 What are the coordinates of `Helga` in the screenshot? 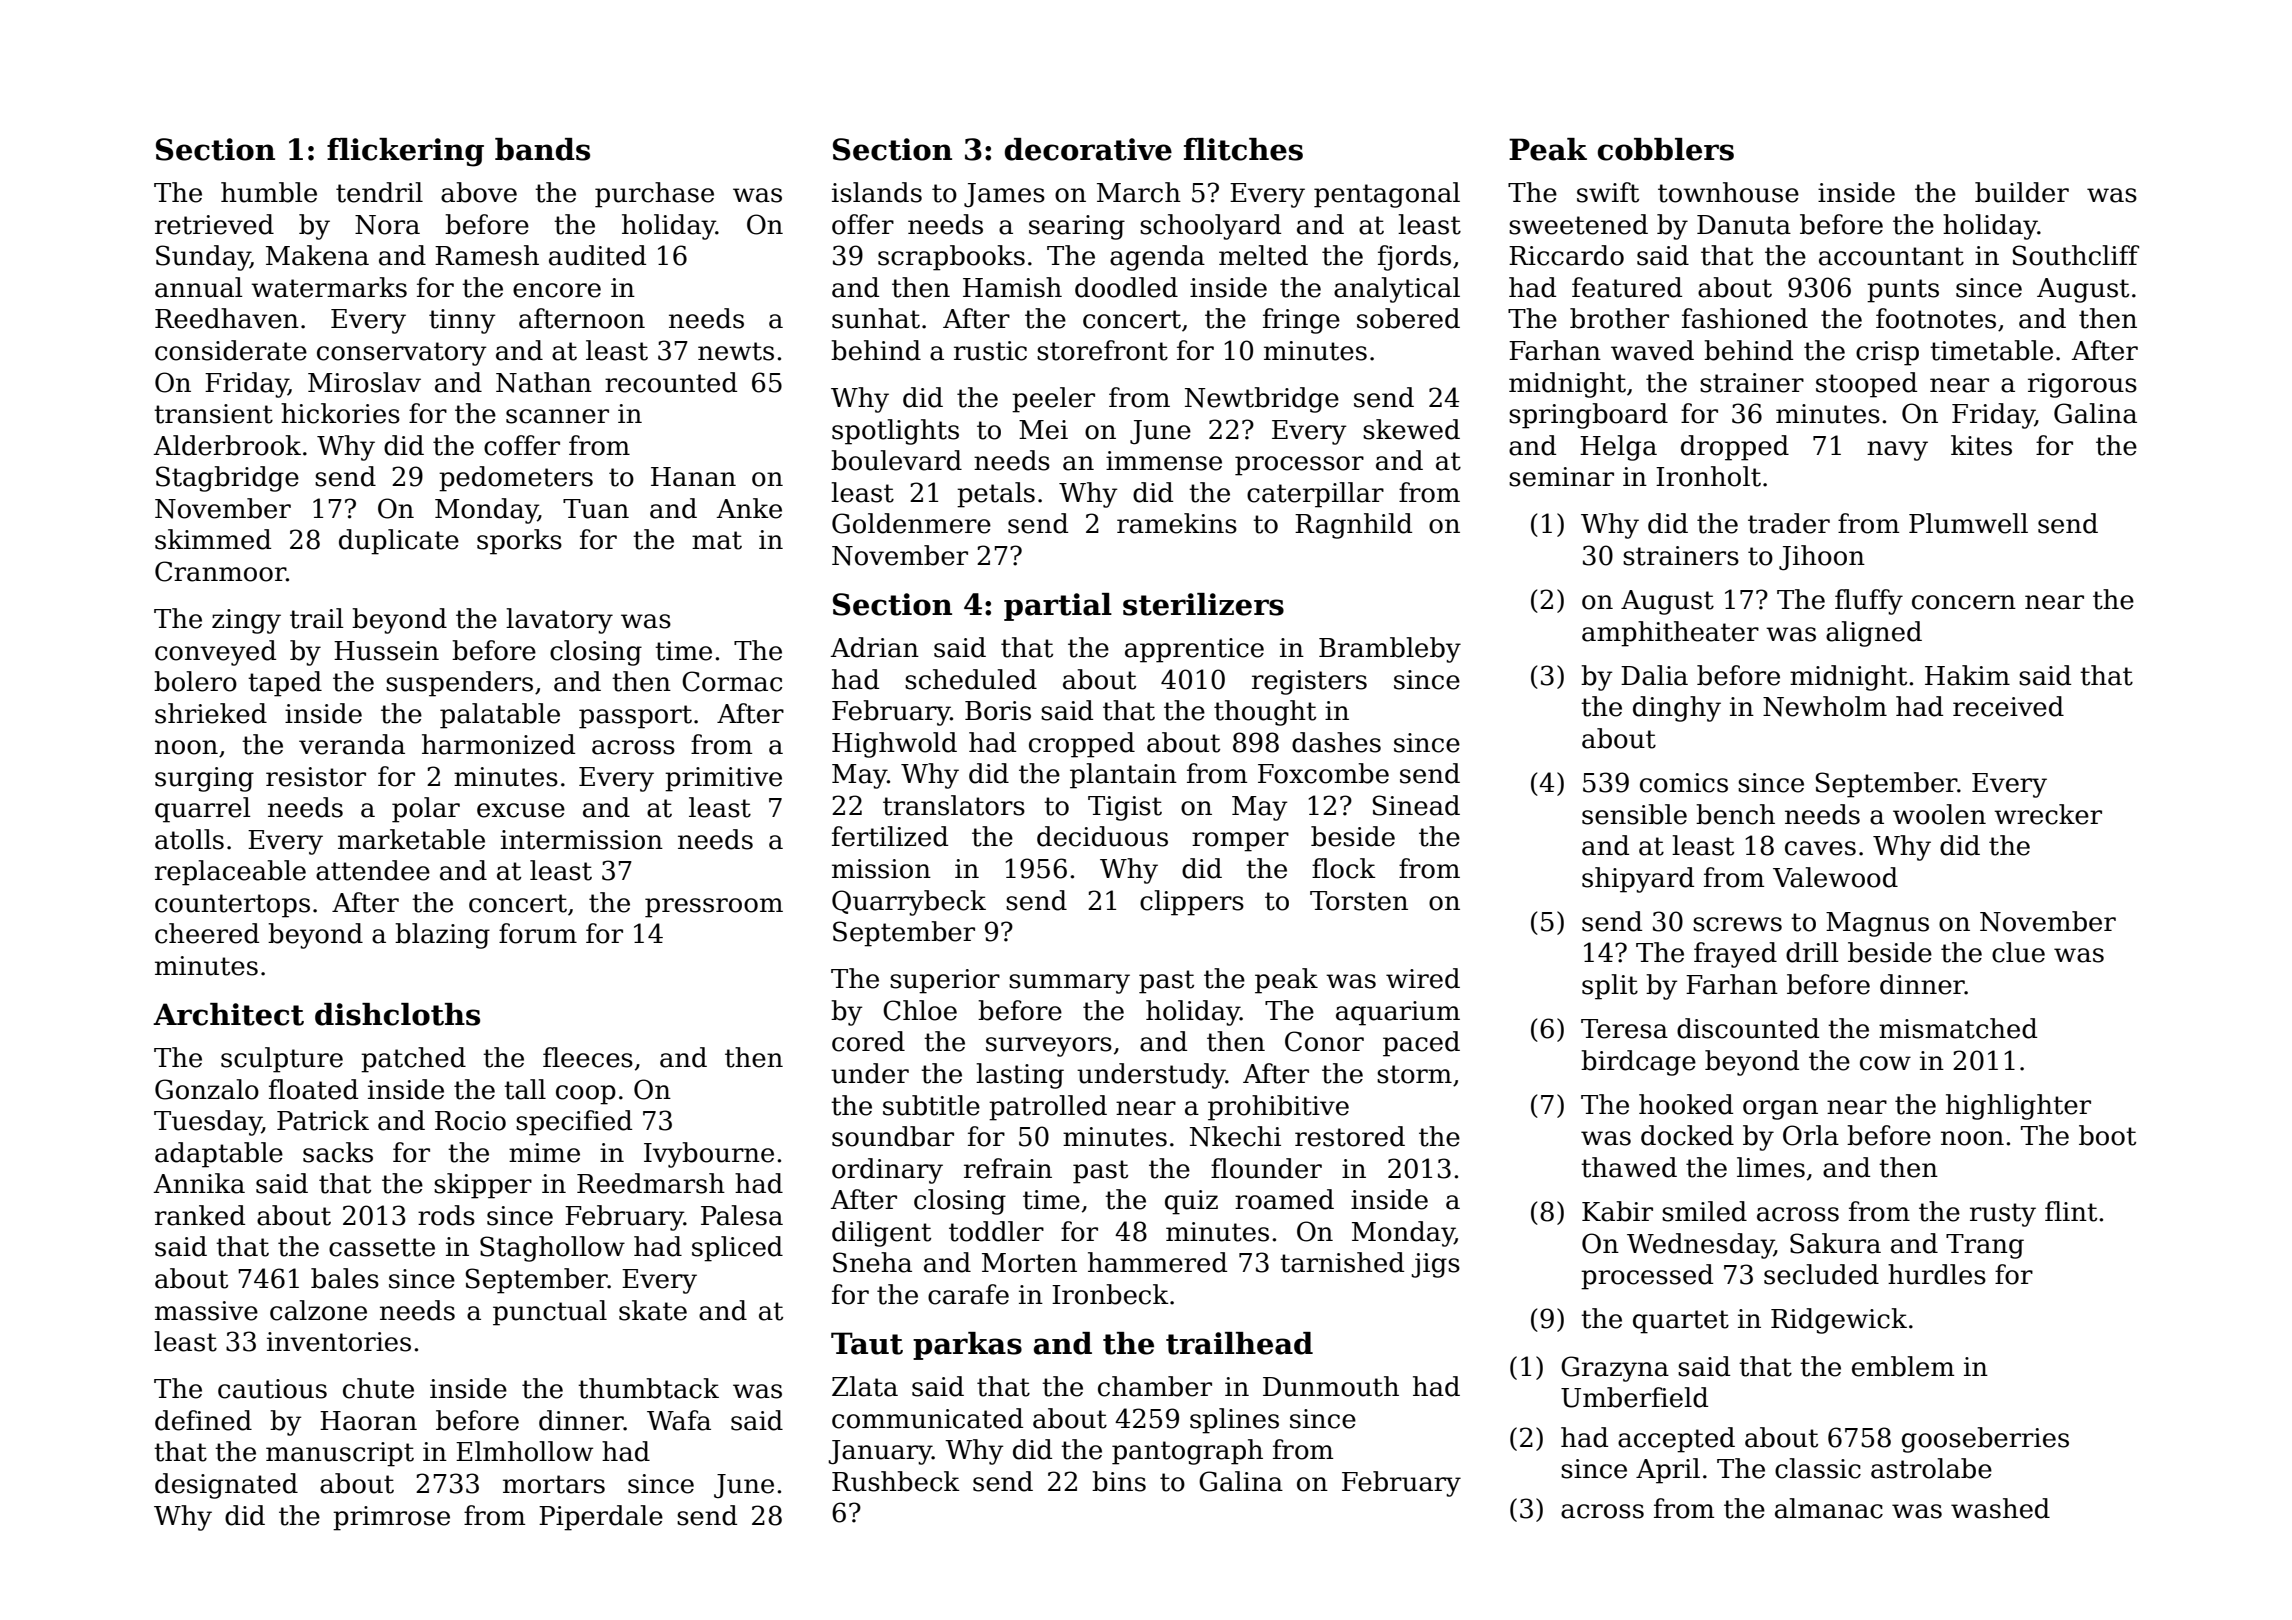 It's located at (1618, 448).
